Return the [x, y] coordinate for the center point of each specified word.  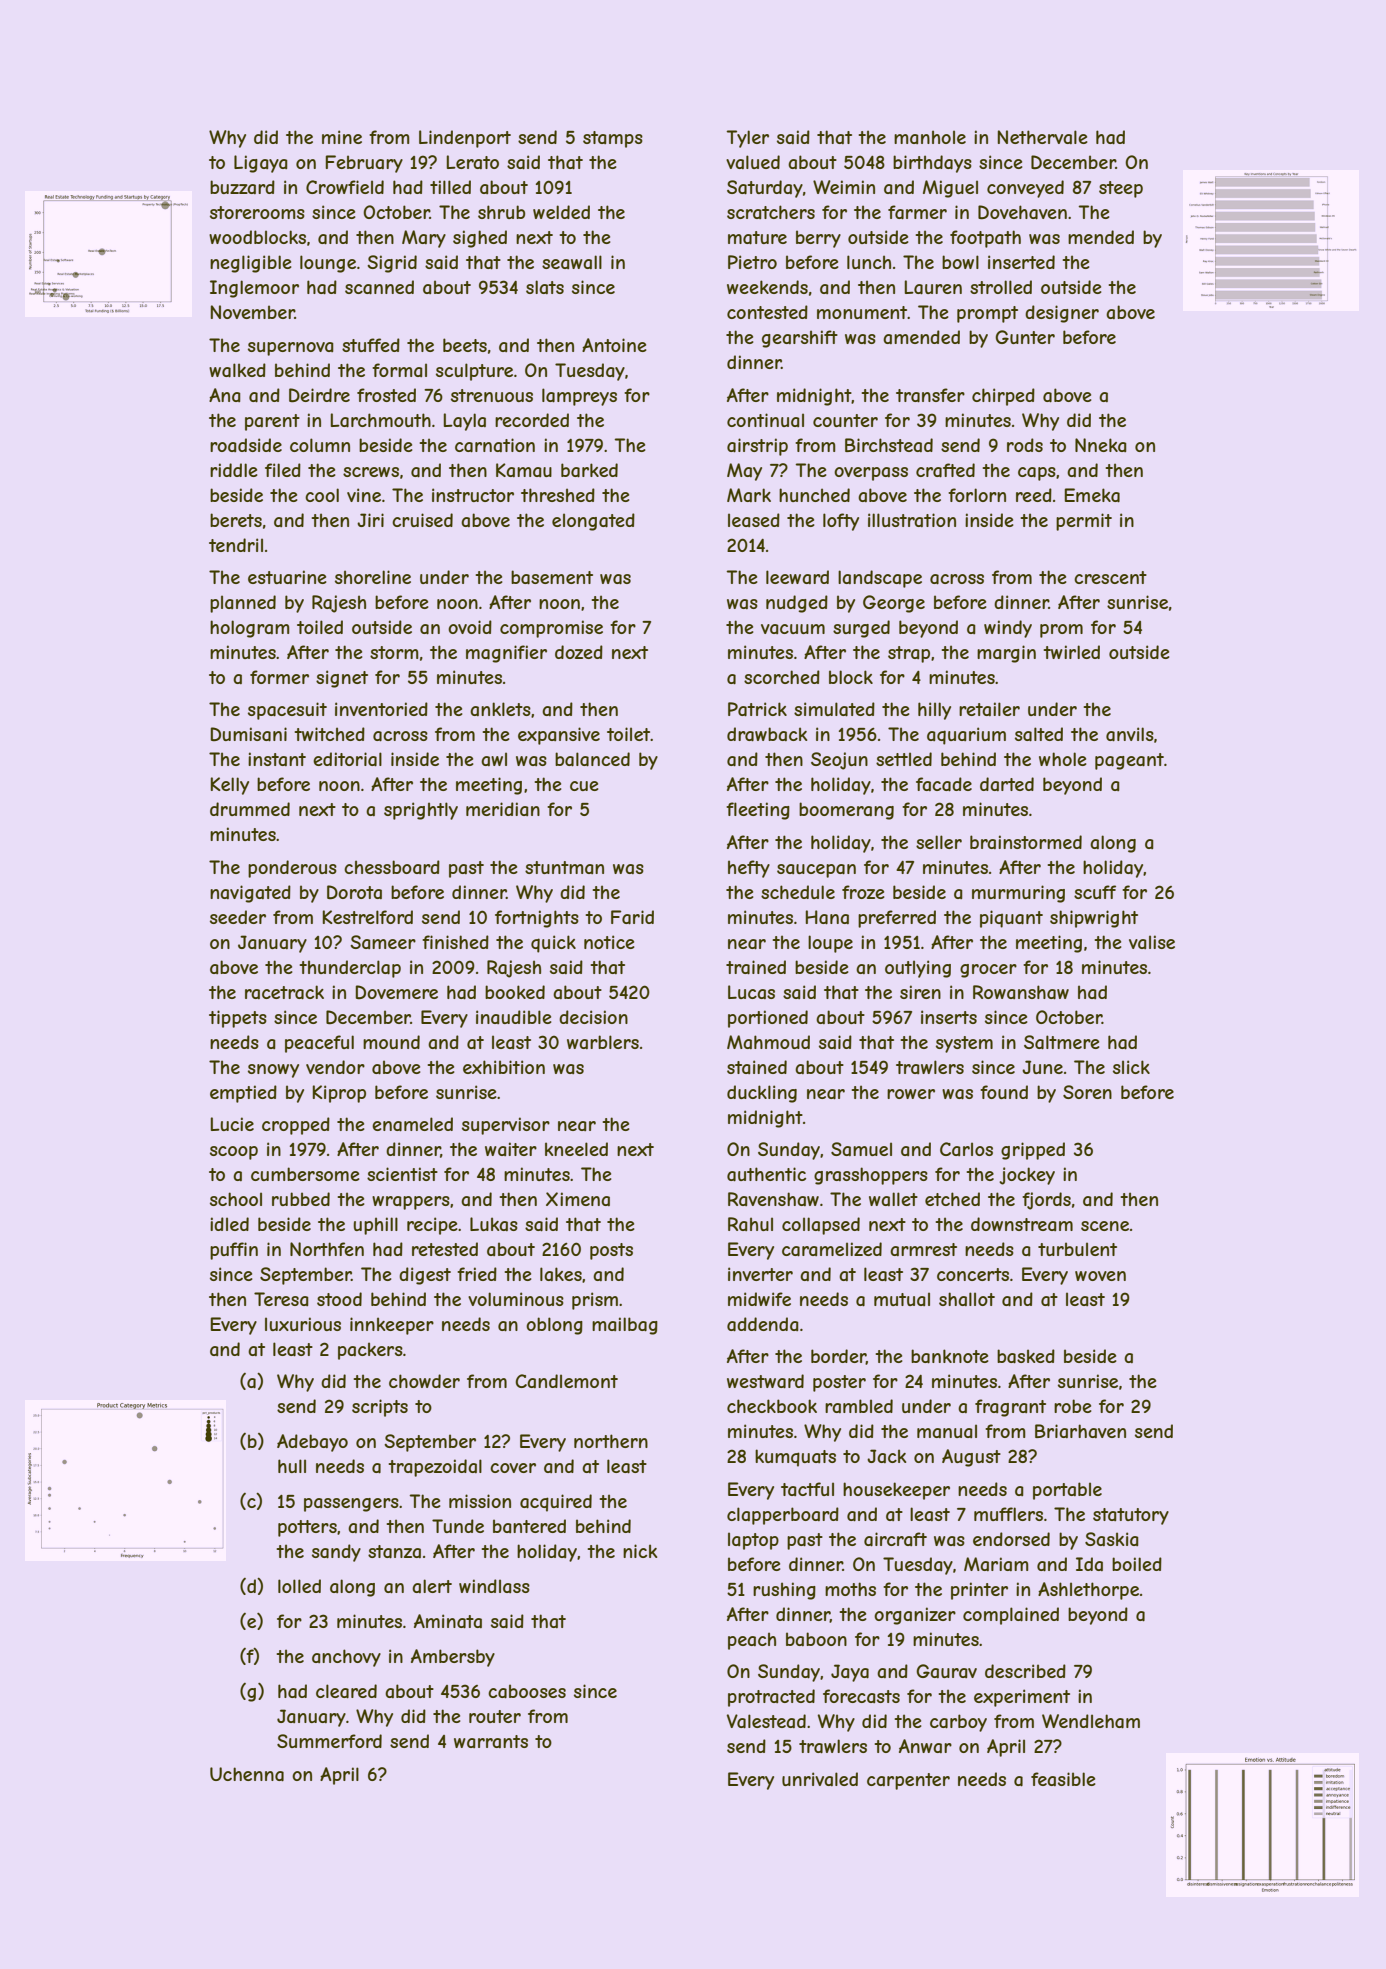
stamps [613, 139]
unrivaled [820, 1779]
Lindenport [465, 139]
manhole [930, 137]
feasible [1063, 1779]
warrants [491, 1741]
